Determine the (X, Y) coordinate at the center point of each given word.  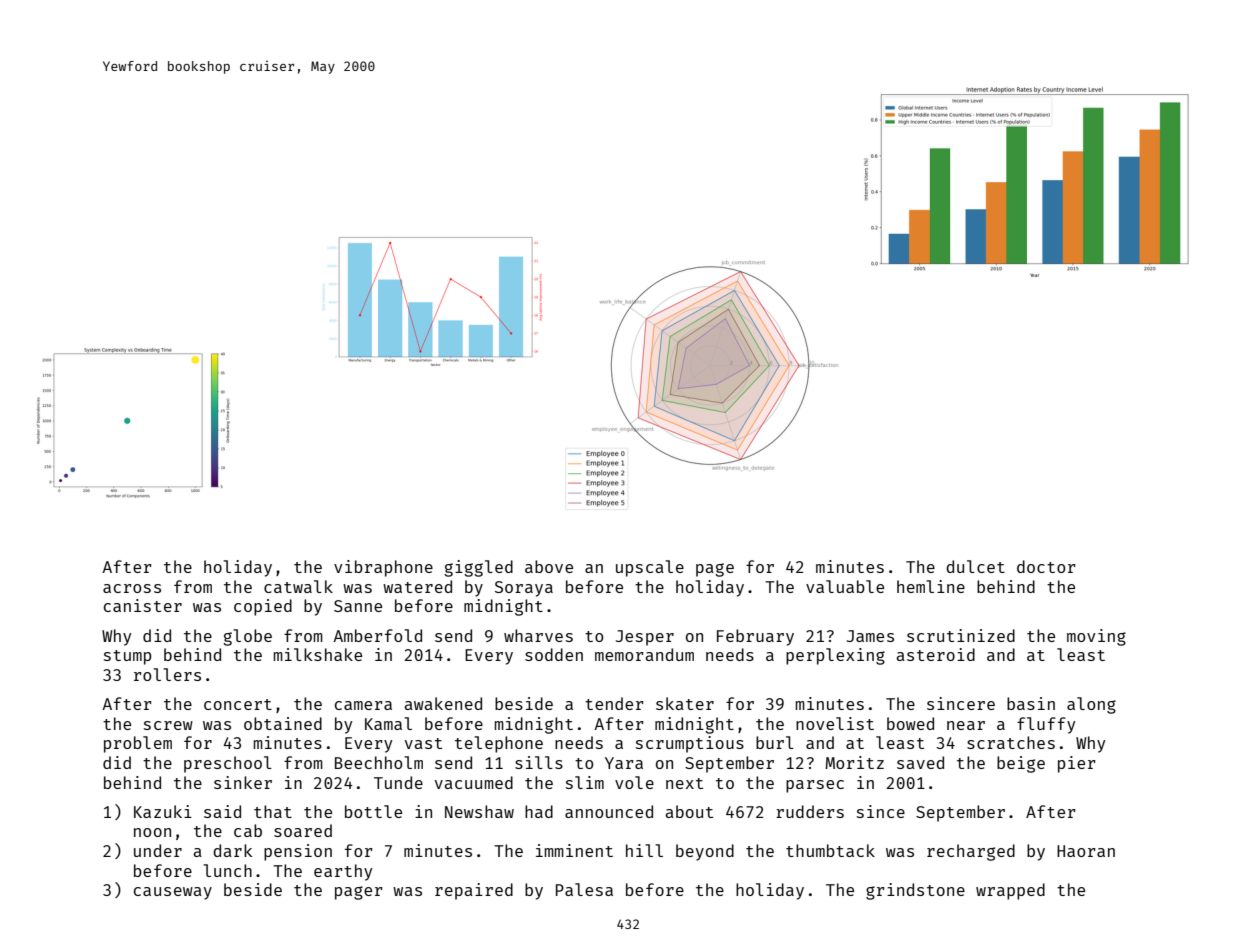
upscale (650, 568)
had (539, 811)
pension (298, 852)
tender (614, 703)
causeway (173, 893)
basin (1031, 703)
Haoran (1086, 851)
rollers (167, 674)
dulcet (975, 566)
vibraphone (383, 568)
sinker (243, 782)
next (684, 783)
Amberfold (377, 635)
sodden (554, 654)
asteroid (935, 654)
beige (1021, 764)
